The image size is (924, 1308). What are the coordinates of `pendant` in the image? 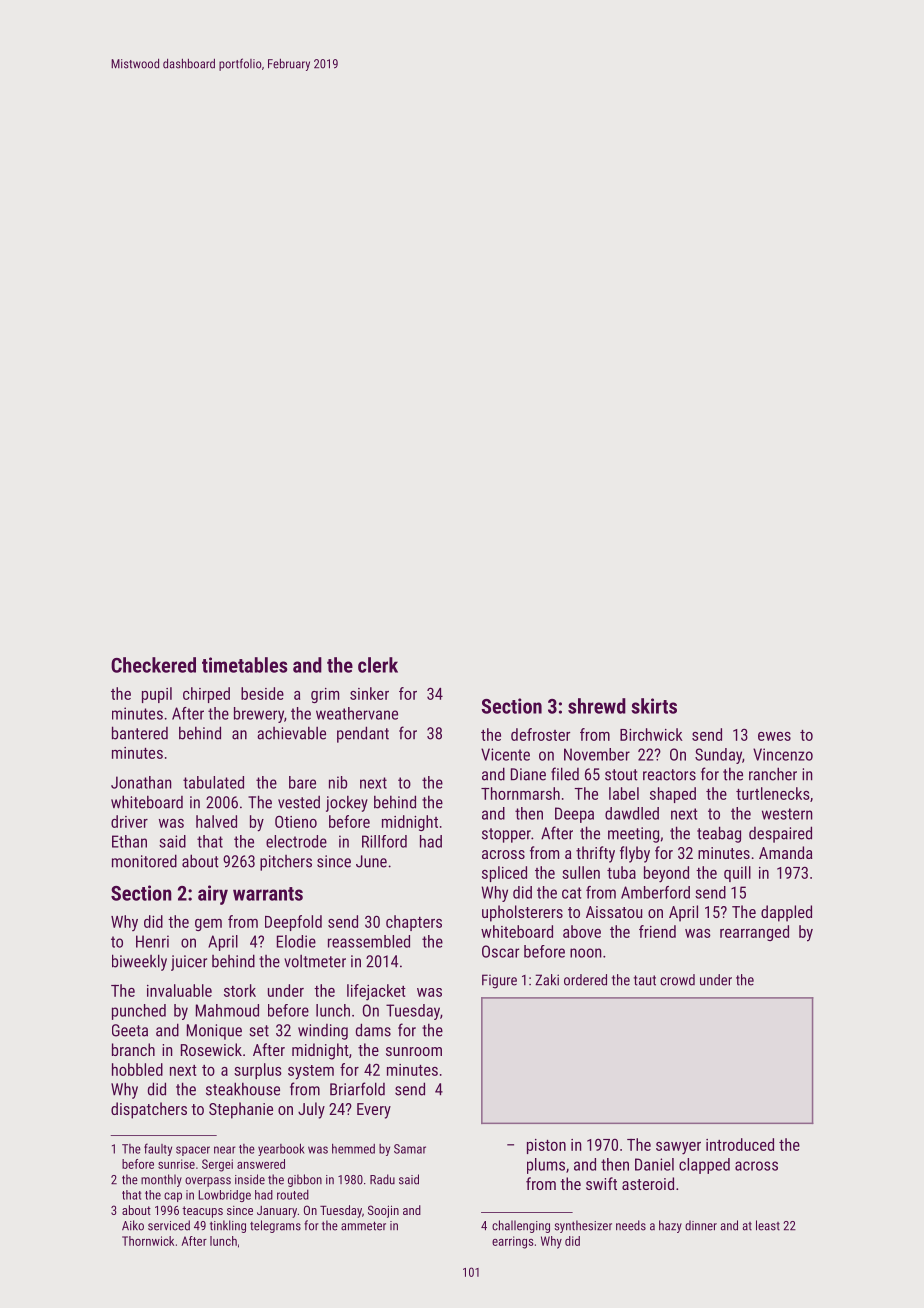 It's located at (363, 734).
